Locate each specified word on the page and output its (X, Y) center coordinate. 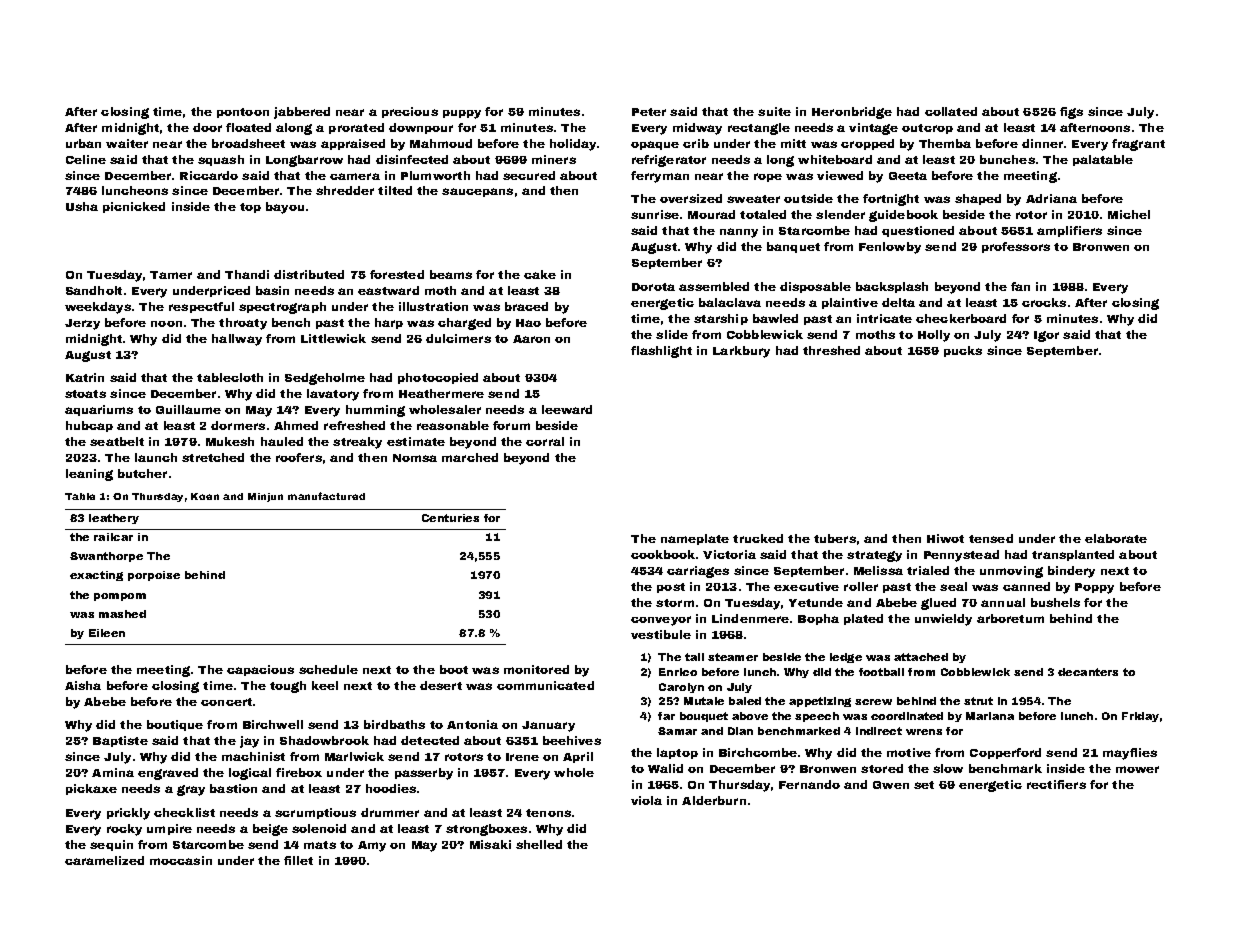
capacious (260, 670)
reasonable (453, 425)
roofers (299, 457)
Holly (934, 336)
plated (863, 619)
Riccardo (209, 175)
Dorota (653, 287)
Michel (1129, 214)
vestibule (661, 634)
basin (272, 290)
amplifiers (1069, 231)
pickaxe (91, 789)
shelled (539, 844)
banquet (793, 247)
